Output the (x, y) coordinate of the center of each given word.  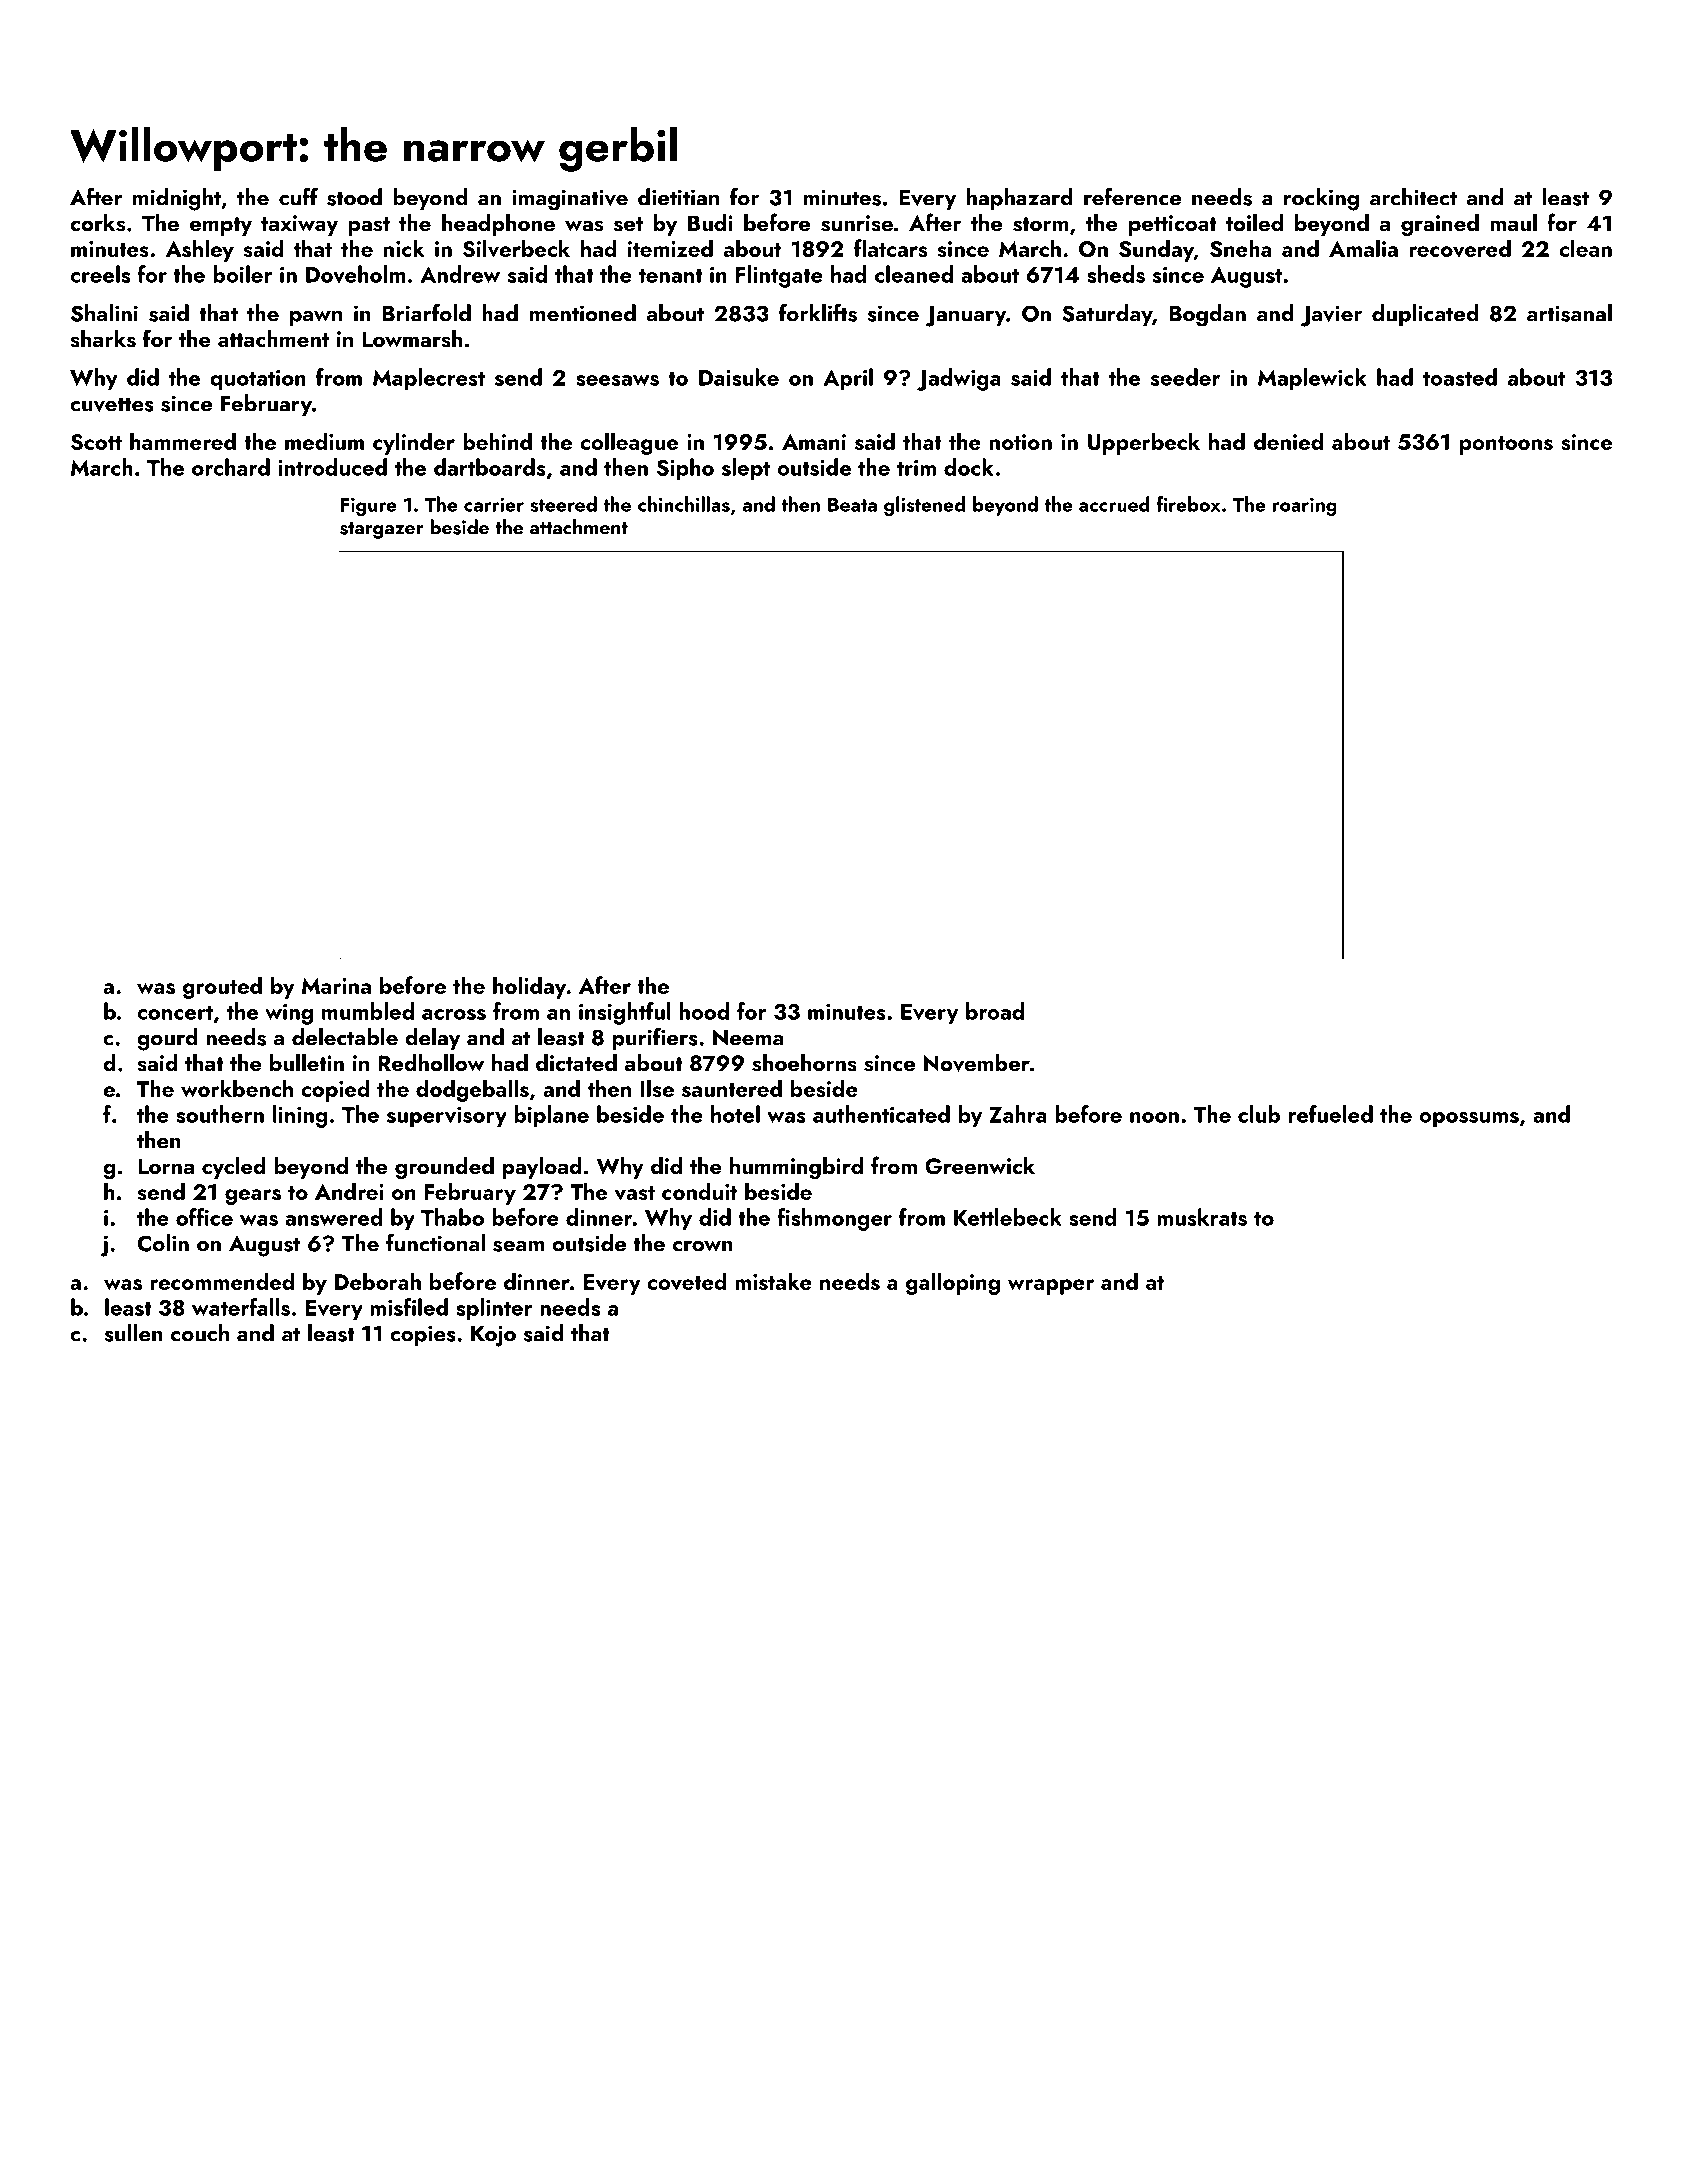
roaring (1305, 506)
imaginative (570, 200)
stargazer (382, 530)
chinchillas (684, 504)
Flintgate (779, 276)
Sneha (1241, 248)
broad (995, 1011)
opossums (1469, 1119)
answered (334, 1217)
